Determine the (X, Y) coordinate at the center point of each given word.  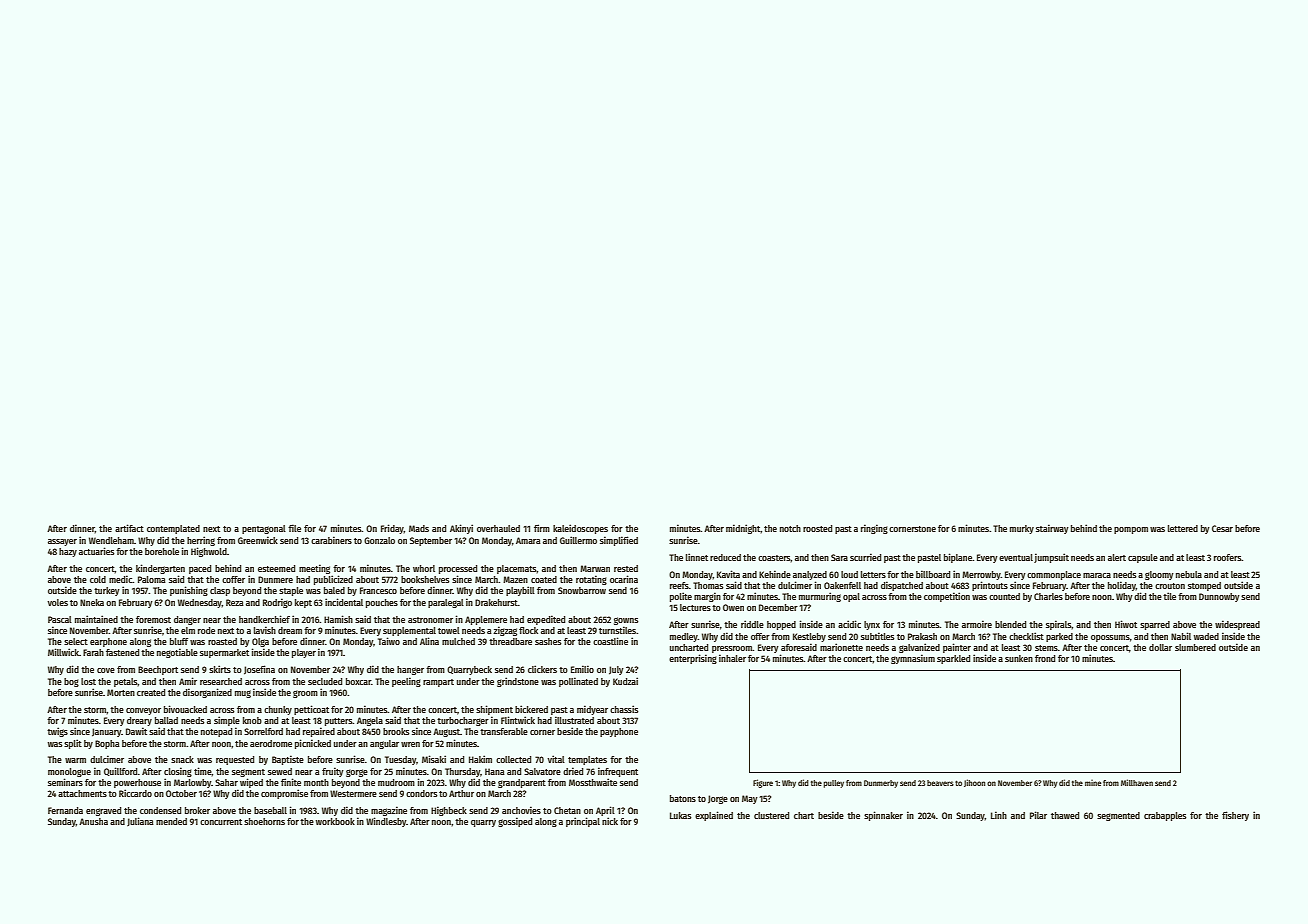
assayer (62, 542)
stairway (1052, 529)
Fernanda (65, 810)
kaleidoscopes (580, 529)
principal (583, 822)
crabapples (1165, 816)
